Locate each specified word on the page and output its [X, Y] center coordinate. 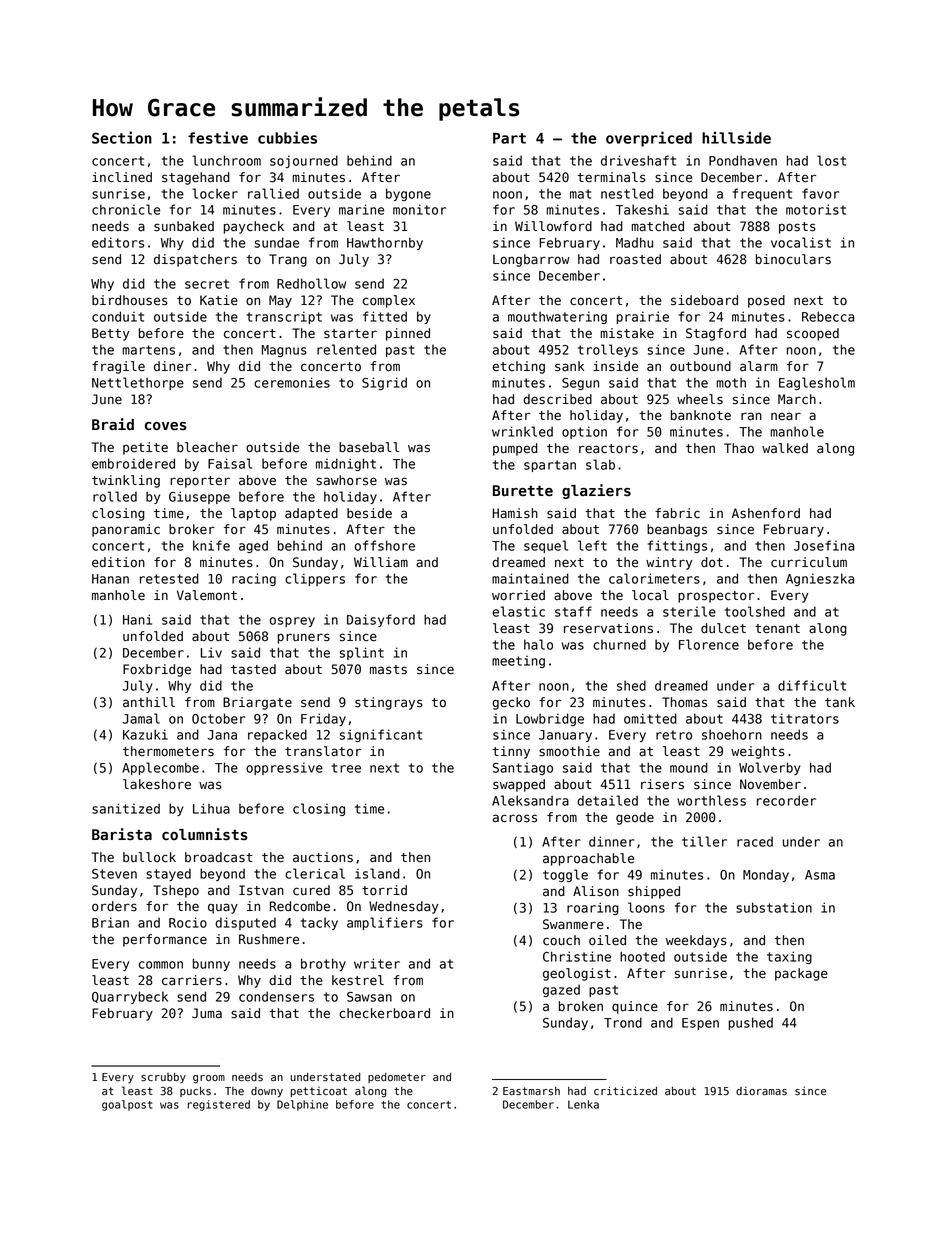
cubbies [287, 137]
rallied [273, 193]
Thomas [684, 702]
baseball [369, 447]
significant [381, 735]
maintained [530, 578]
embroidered [133, 463]
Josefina [824, 545]
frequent [762, 194]
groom [209, 1079]
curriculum [809, 562]
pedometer [397, 1078]
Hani [137, 619]
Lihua [211, 808]
